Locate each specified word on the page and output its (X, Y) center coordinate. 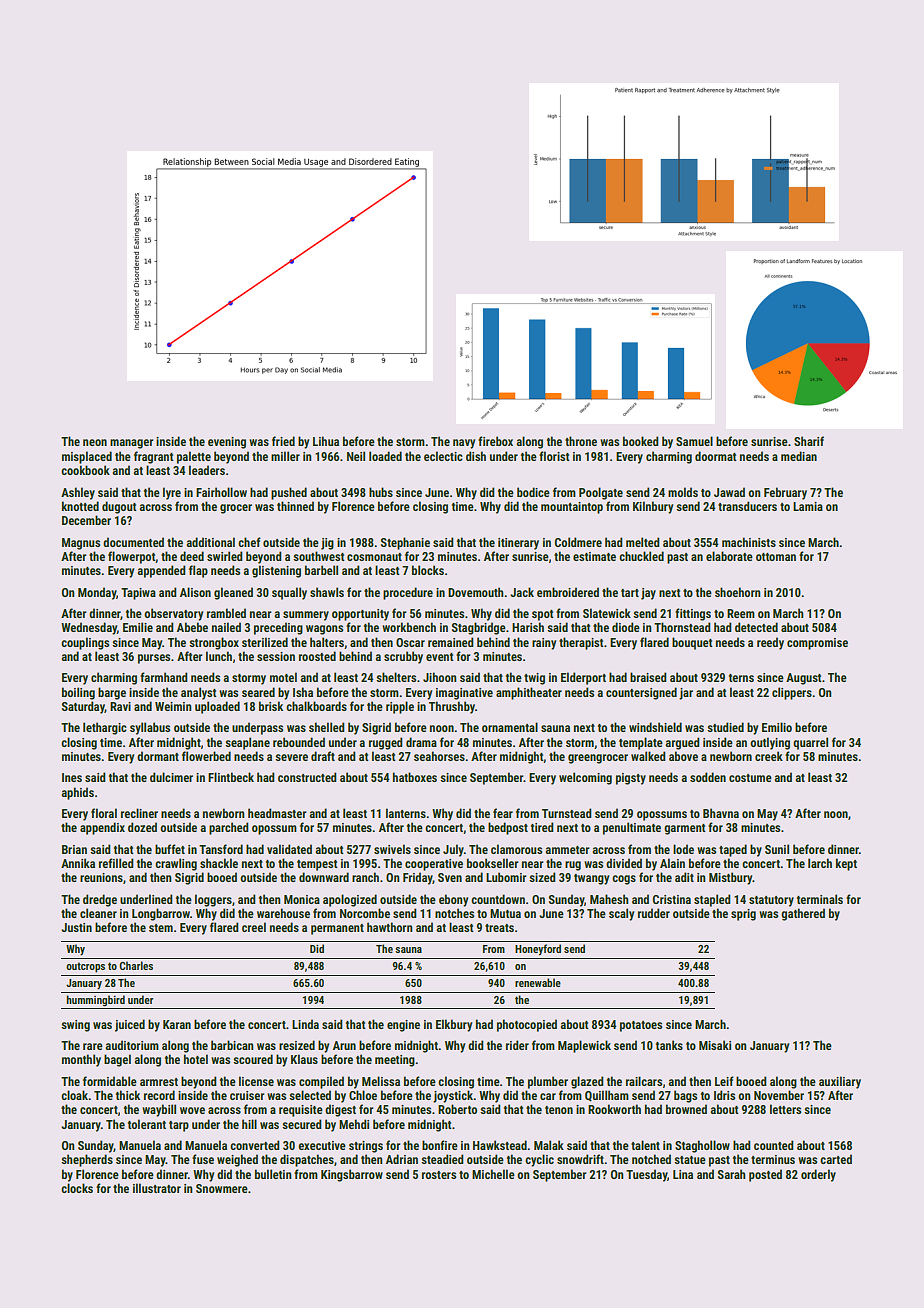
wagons (324, 630)
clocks (77, 1188)
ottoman (776, 557)
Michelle (493, 1174)
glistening (276, 571)
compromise (817, 644)
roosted (317, 656)
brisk (271, 706)
